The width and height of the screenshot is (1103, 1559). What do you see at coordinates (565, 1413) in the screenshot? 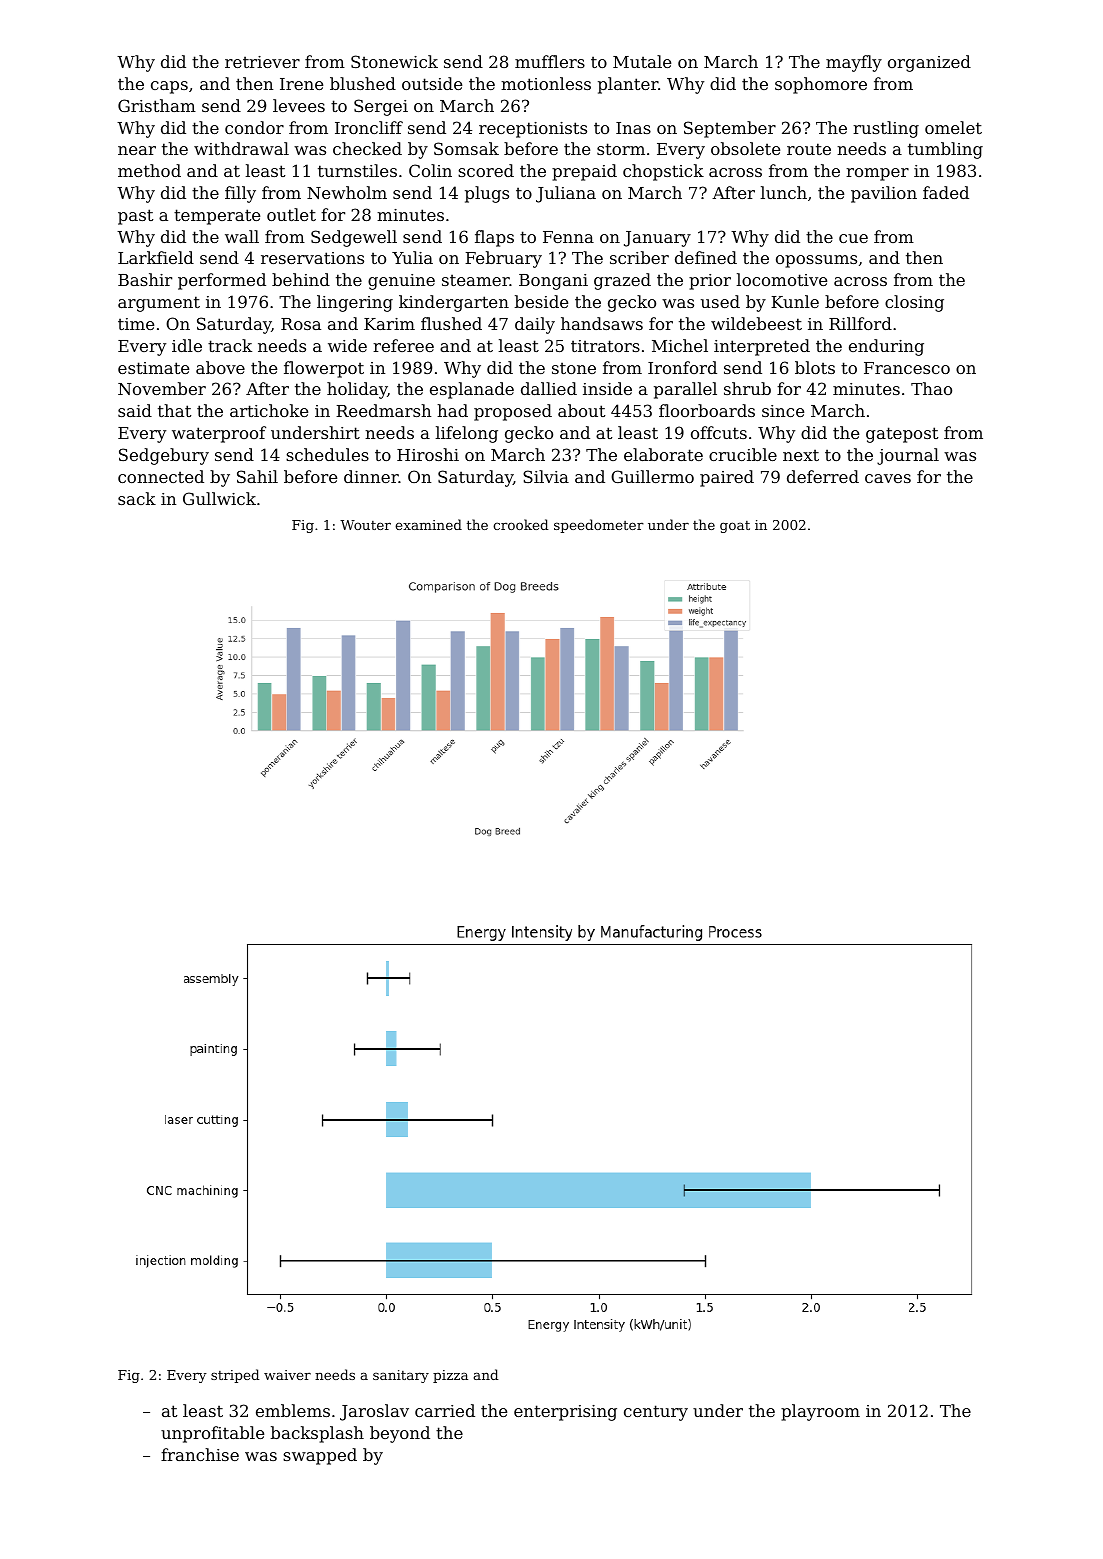
I see `enterprising` at bounding box center [565, 1413].
